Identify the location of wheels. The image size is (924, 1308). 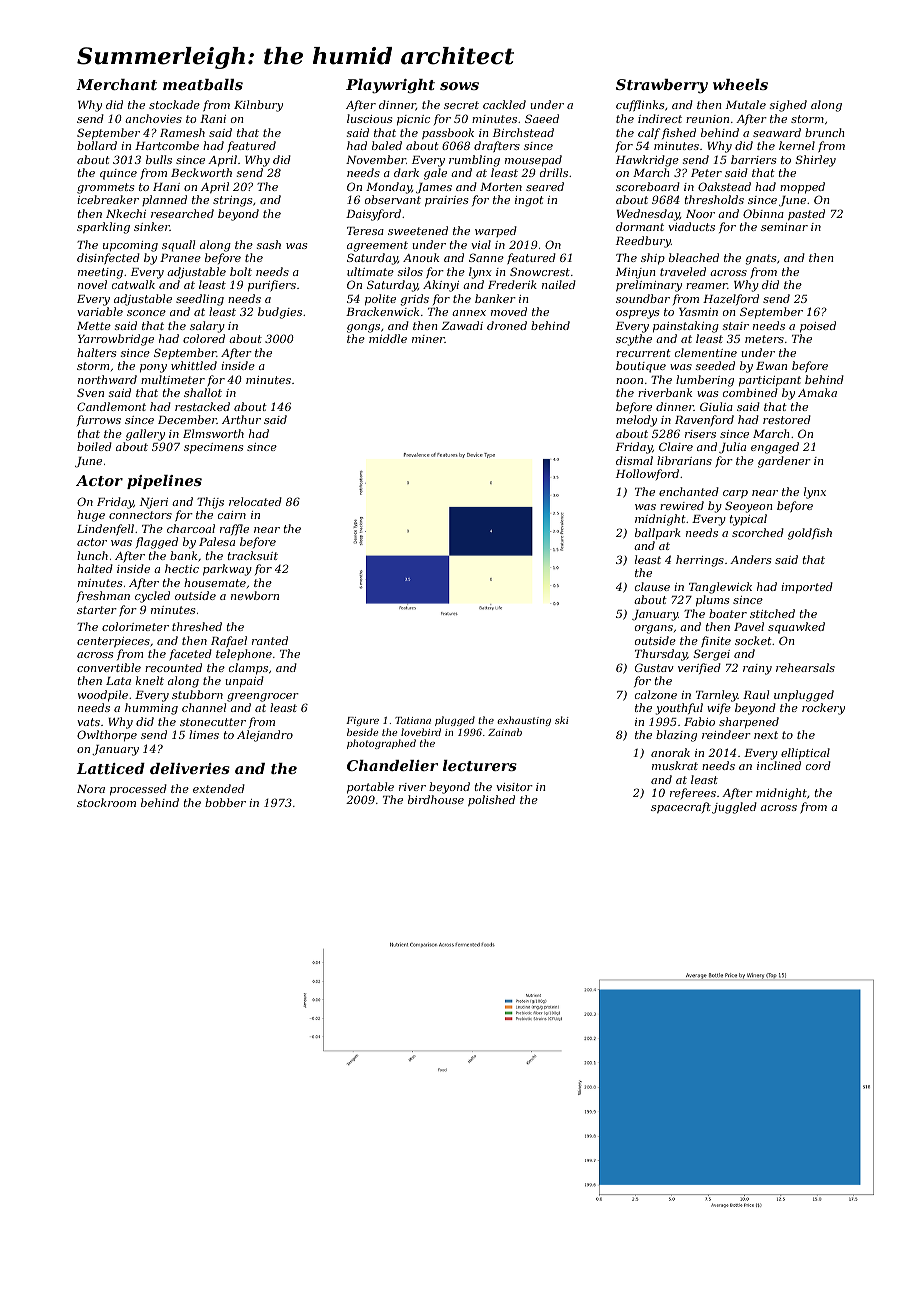
(740, 84).
